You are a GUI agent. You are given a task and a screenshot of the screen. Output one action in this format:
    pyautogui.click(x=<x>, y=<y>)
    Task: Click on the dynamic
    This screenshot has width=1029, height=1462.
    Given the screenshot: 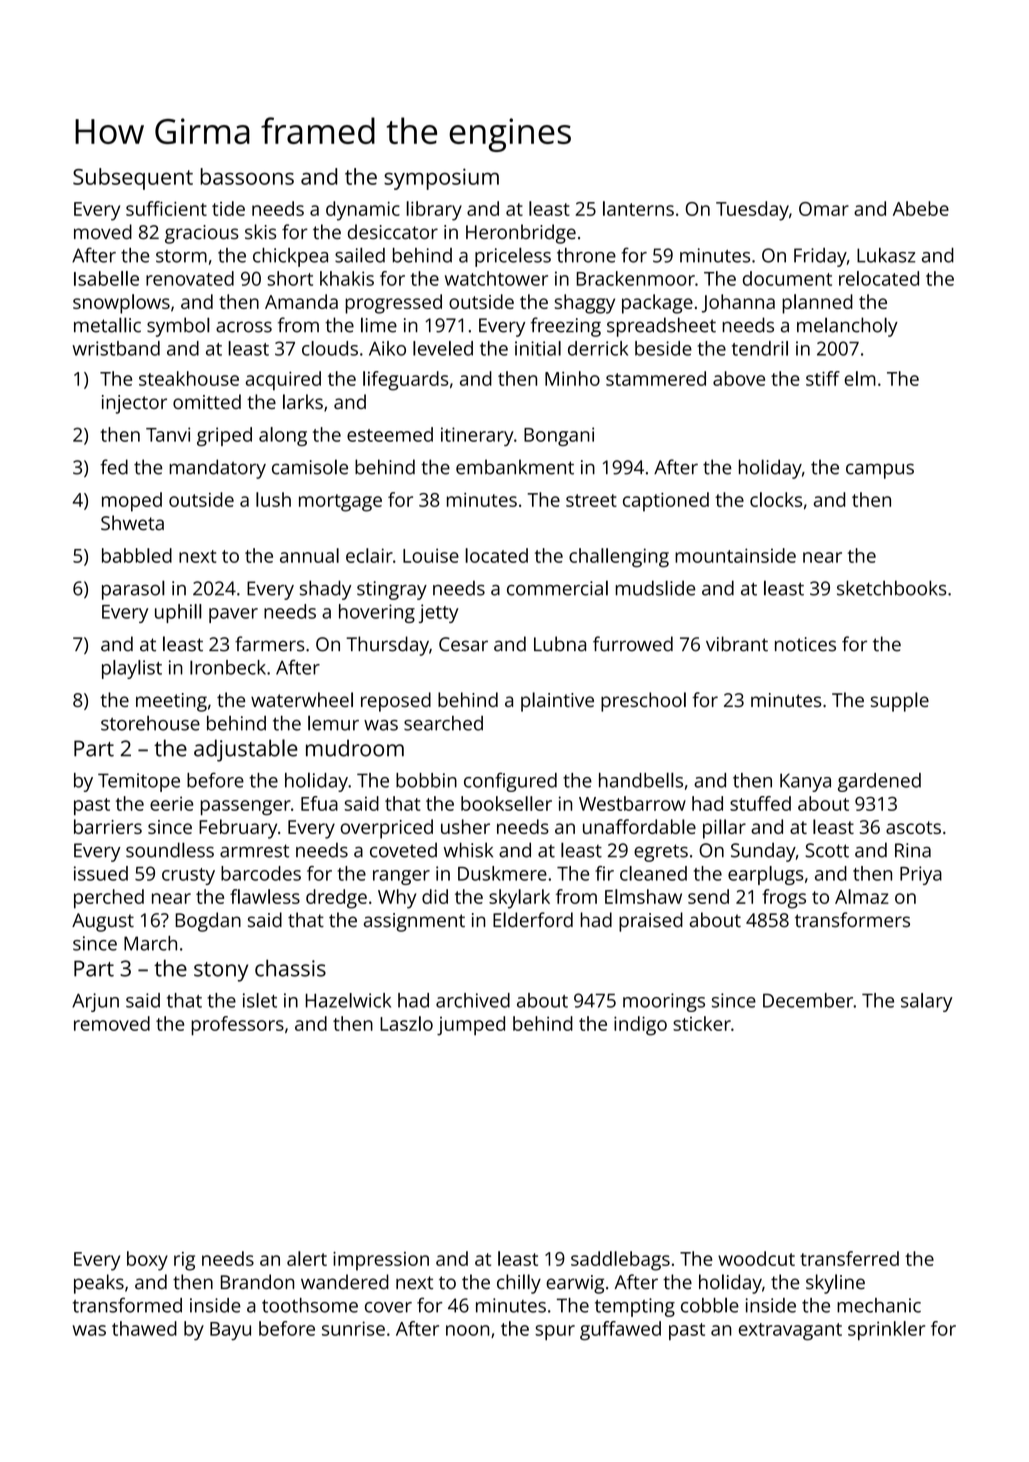 What is the action you would take?
    pyautogui.click(x=363, y=211)
